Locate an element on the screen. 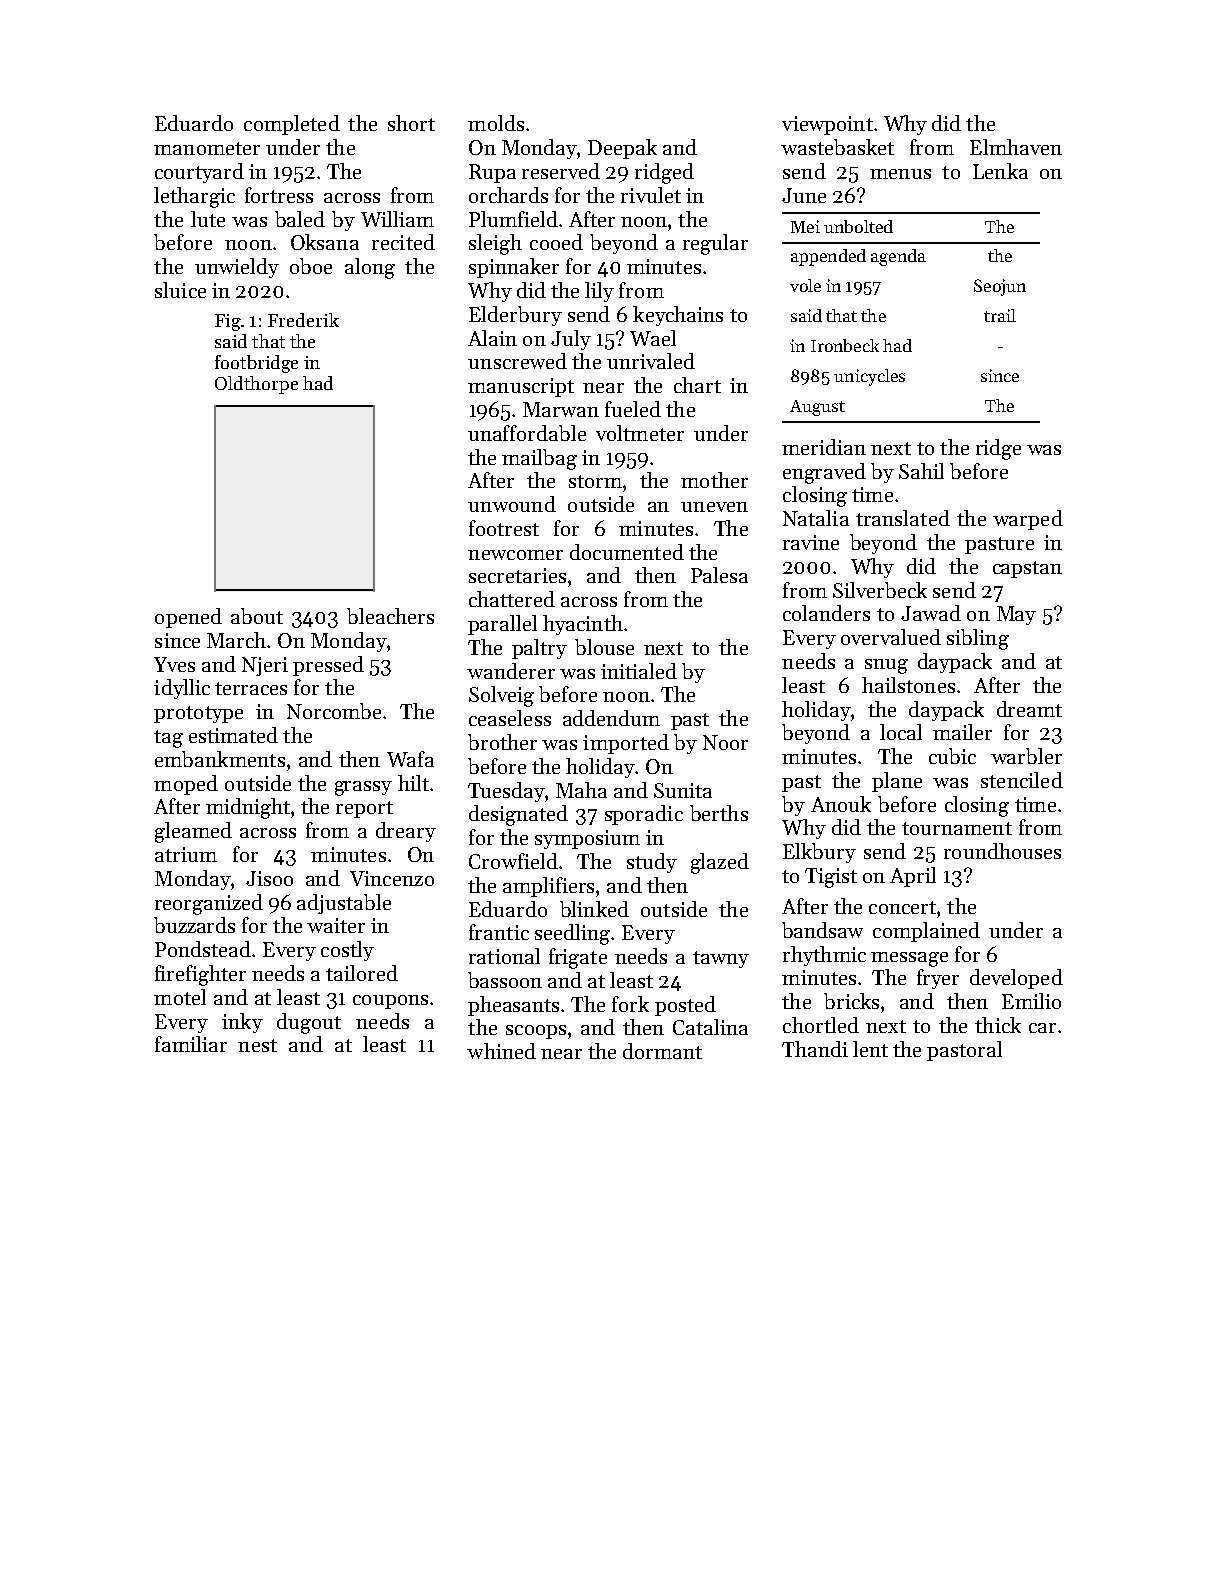 This screenshot has height=1574, width=1217. viewpoint is located at coordinates (827, 125).
